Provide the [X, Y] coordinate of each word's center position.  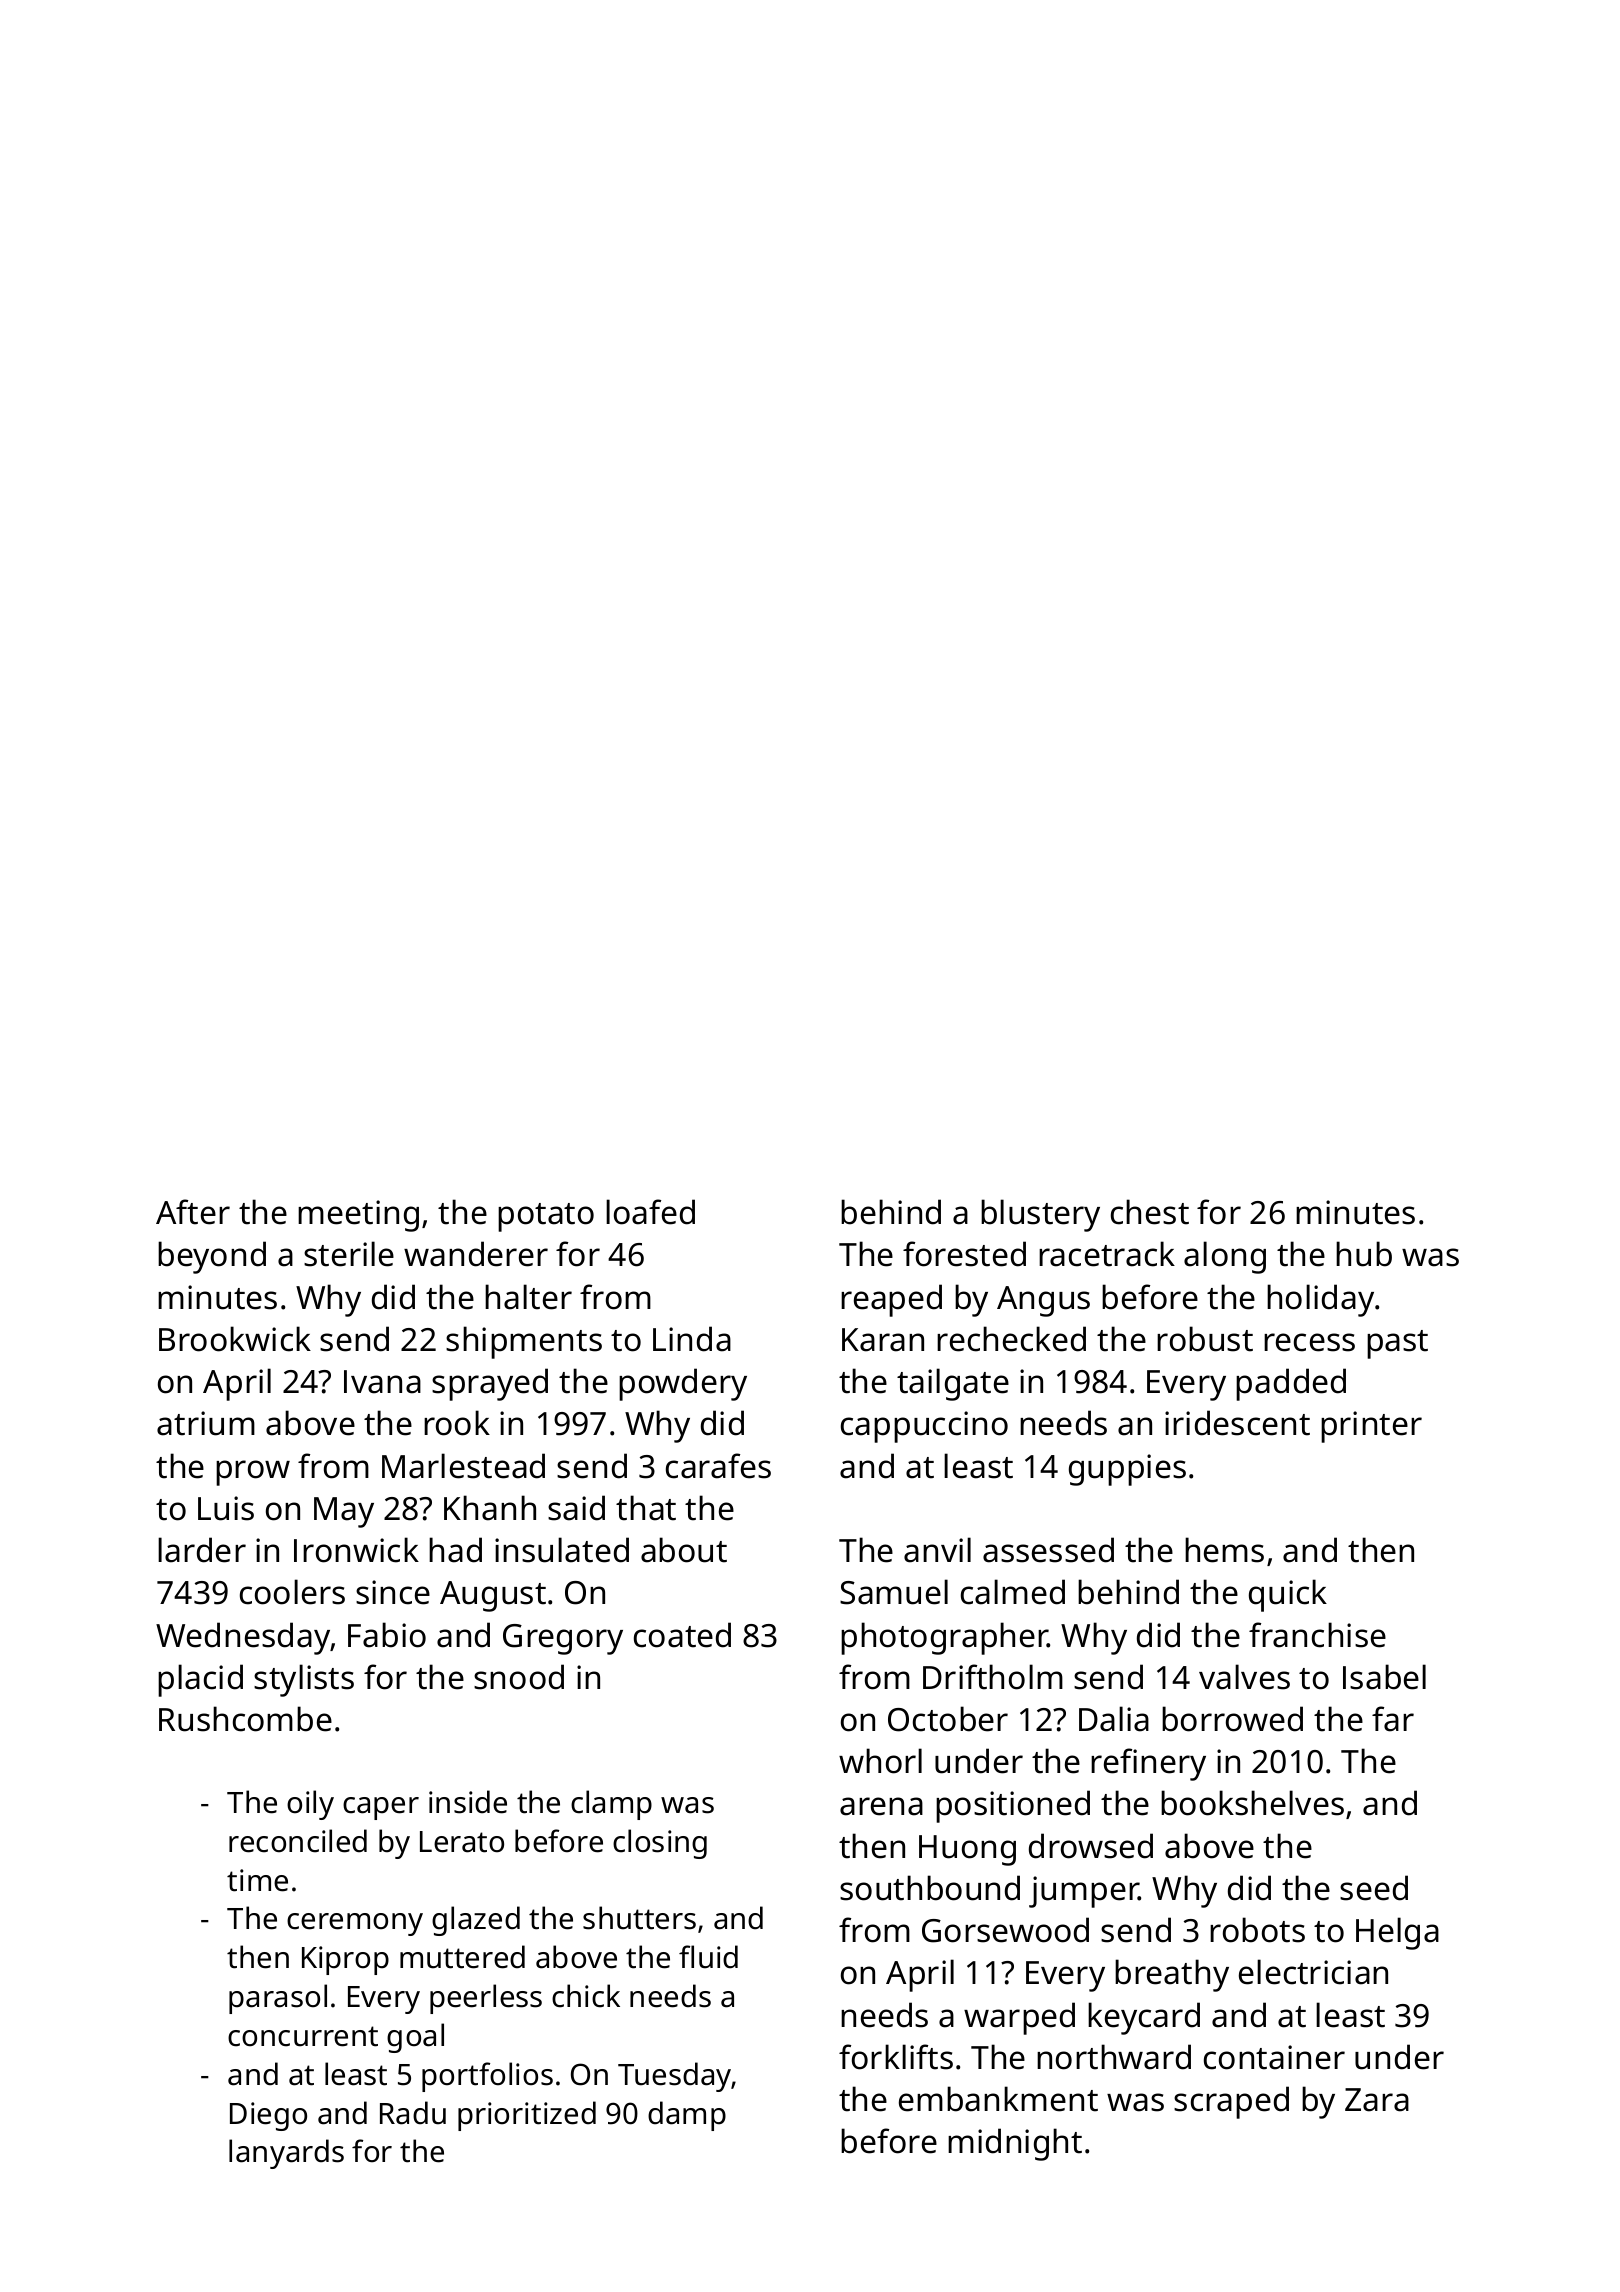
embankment [998, 2099]
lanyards [286, 2154]
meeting [358, 1216]
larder [202, 1550]
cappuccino [924, 1427]
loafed [650, 1212]
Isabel [1384, 1677]
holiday [1320, 1300]
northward [1114, 2057]
